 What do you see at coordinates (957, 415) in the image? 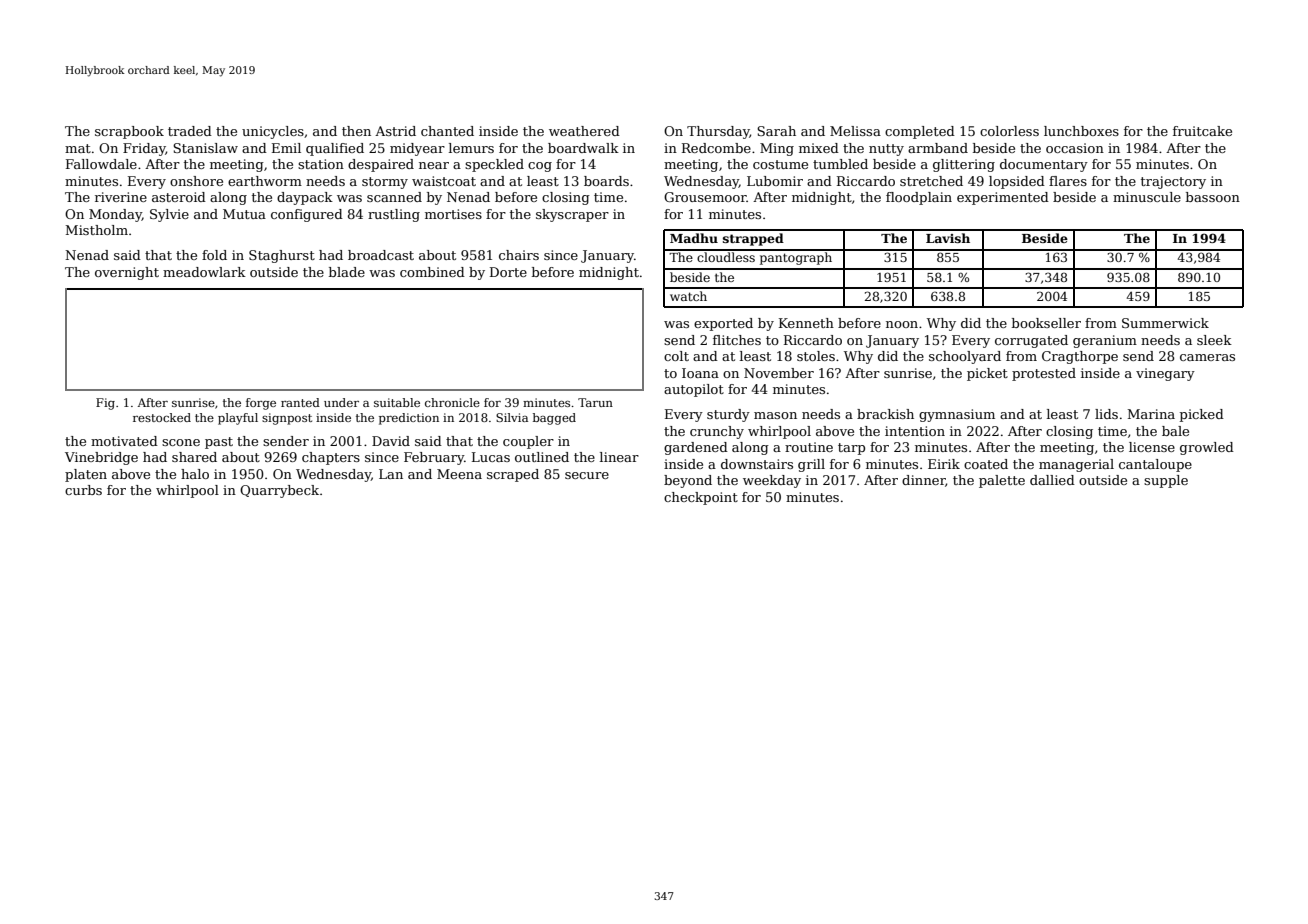
I see `gymnasium` at bounding box center [957, 415].
